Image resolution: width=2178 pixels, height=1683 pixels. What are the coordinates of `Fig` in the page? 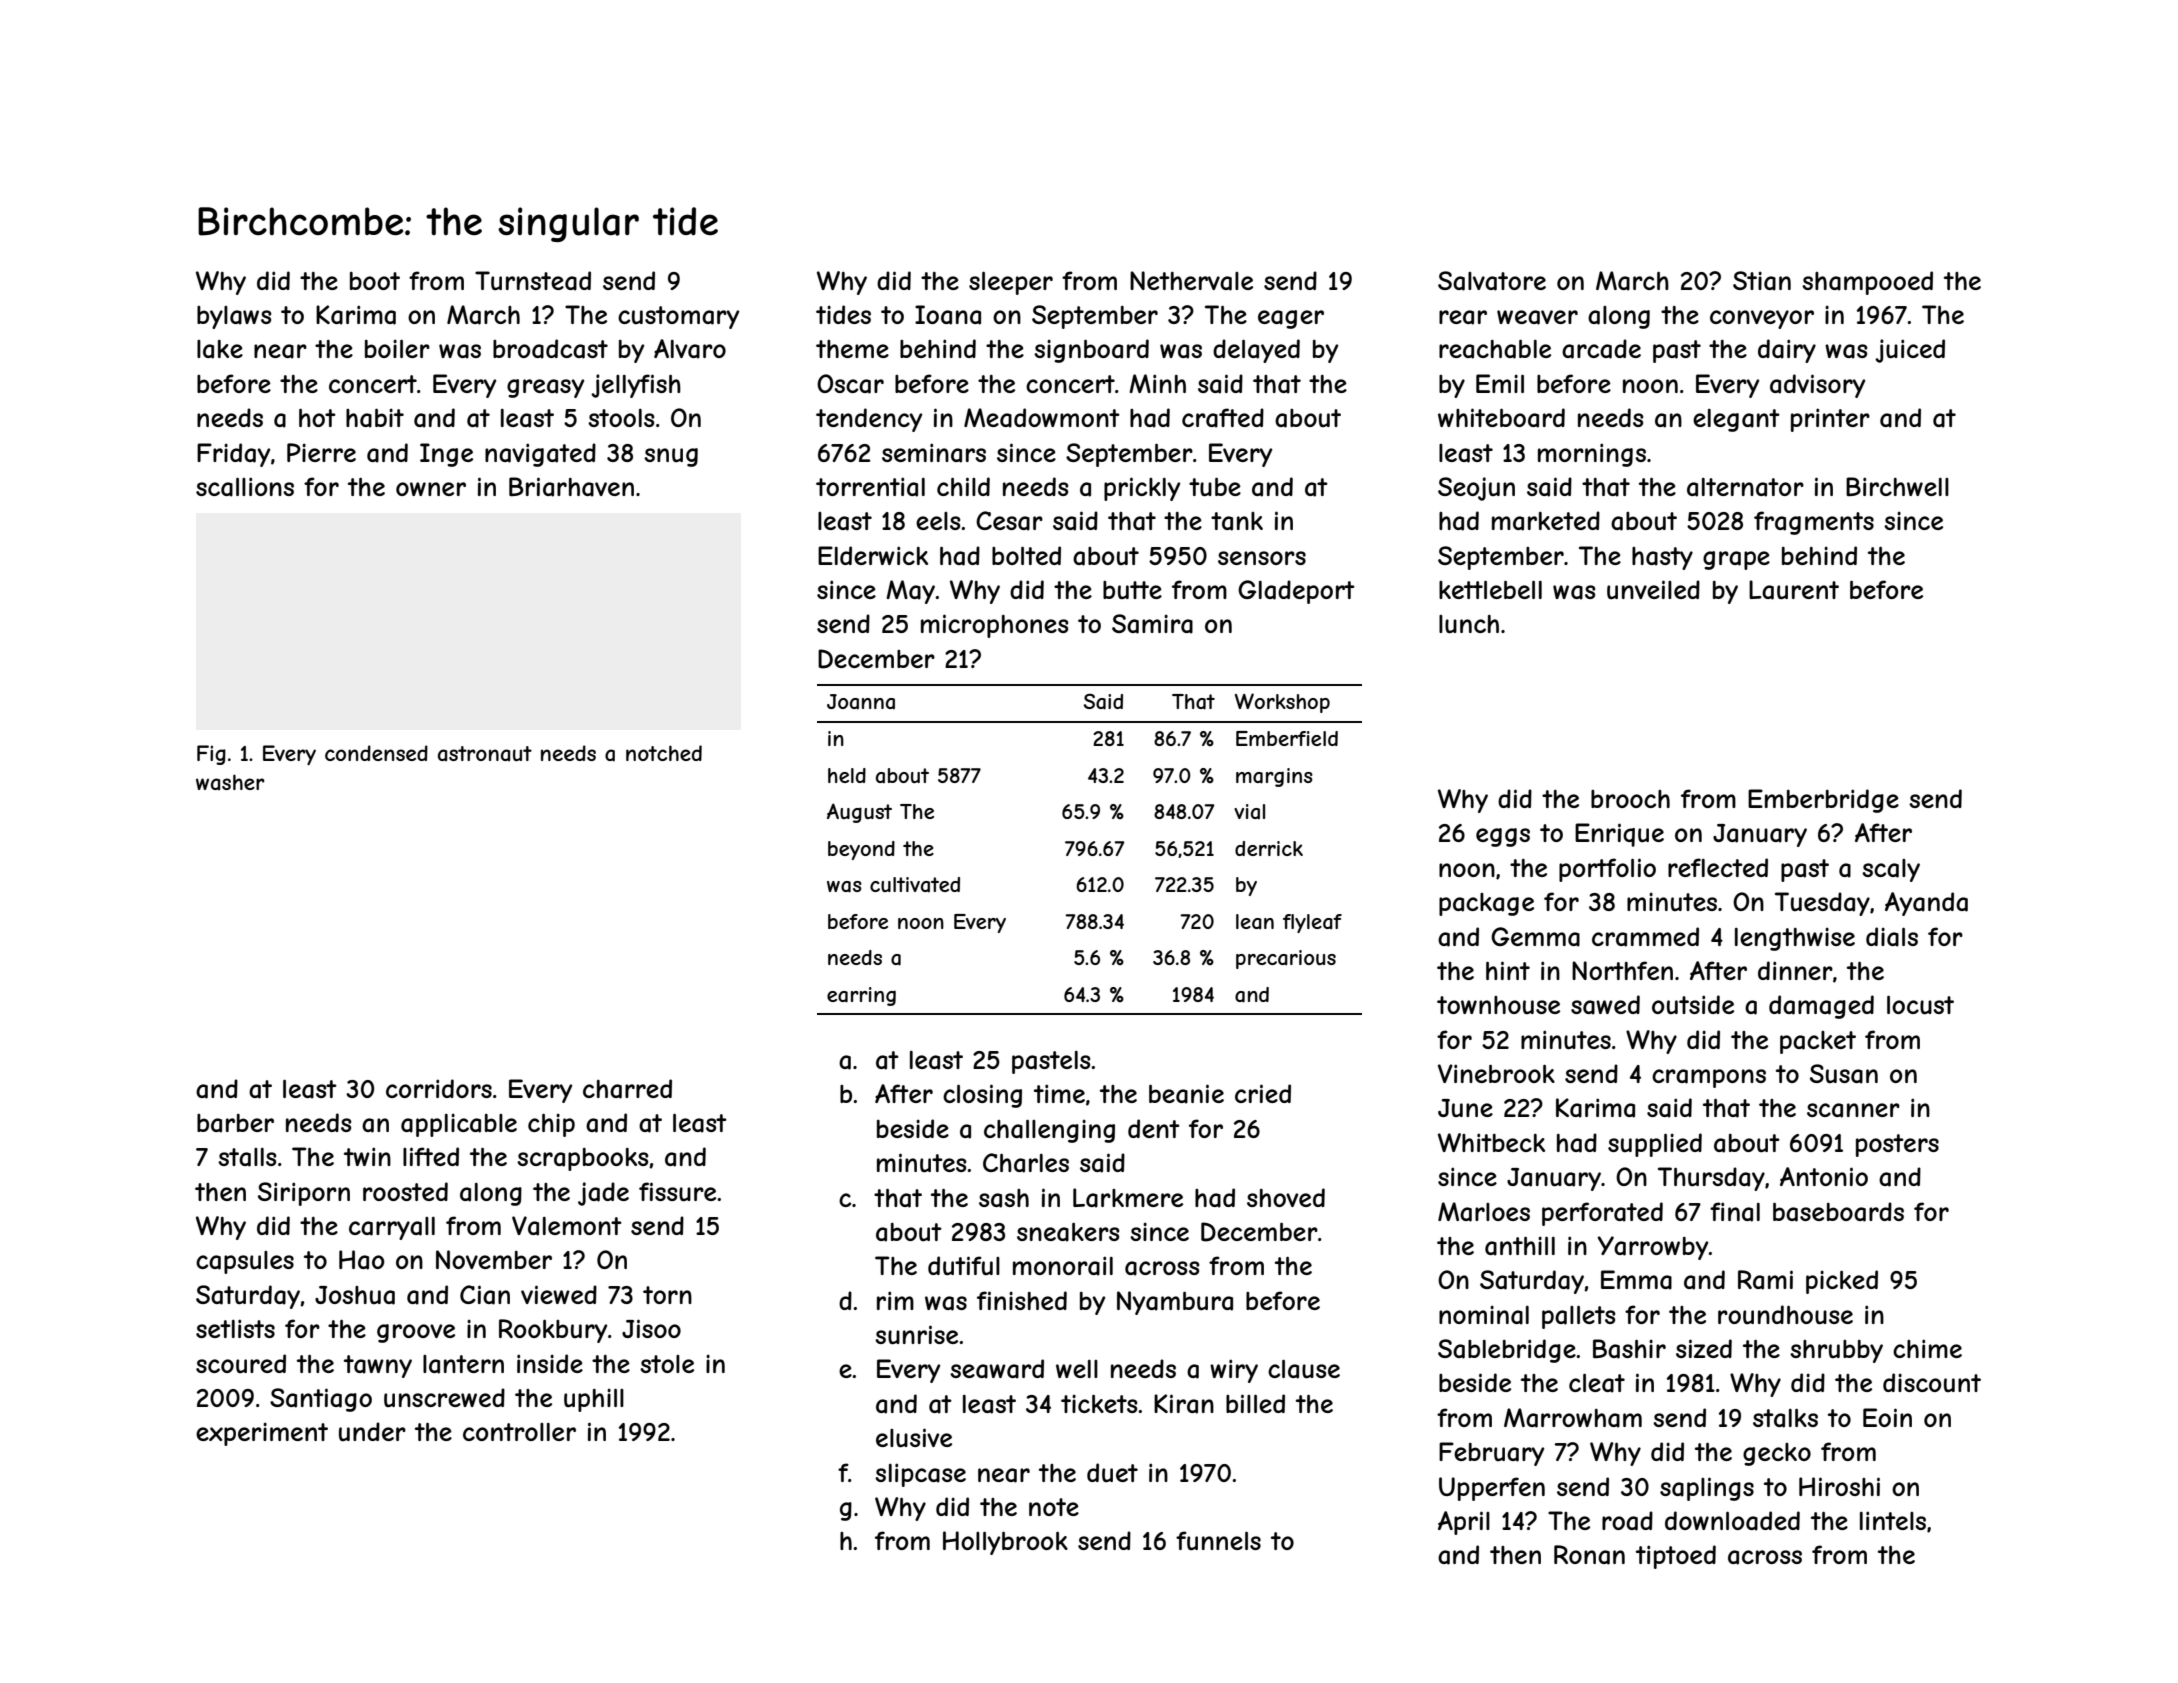 It's located at (211, 755).
